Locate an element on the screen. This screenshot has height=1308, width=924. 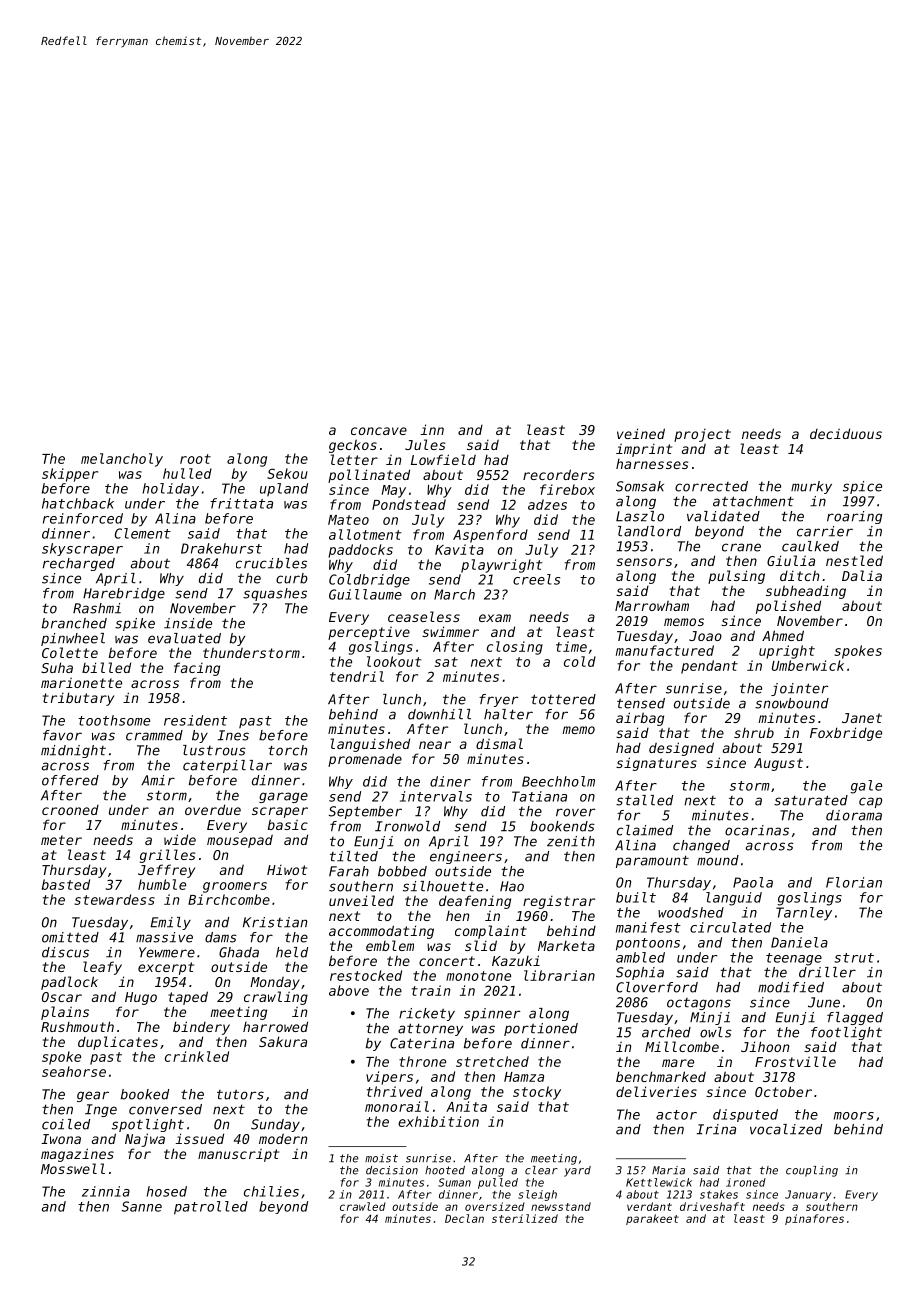
taped is located at coordinates (188, 998).
